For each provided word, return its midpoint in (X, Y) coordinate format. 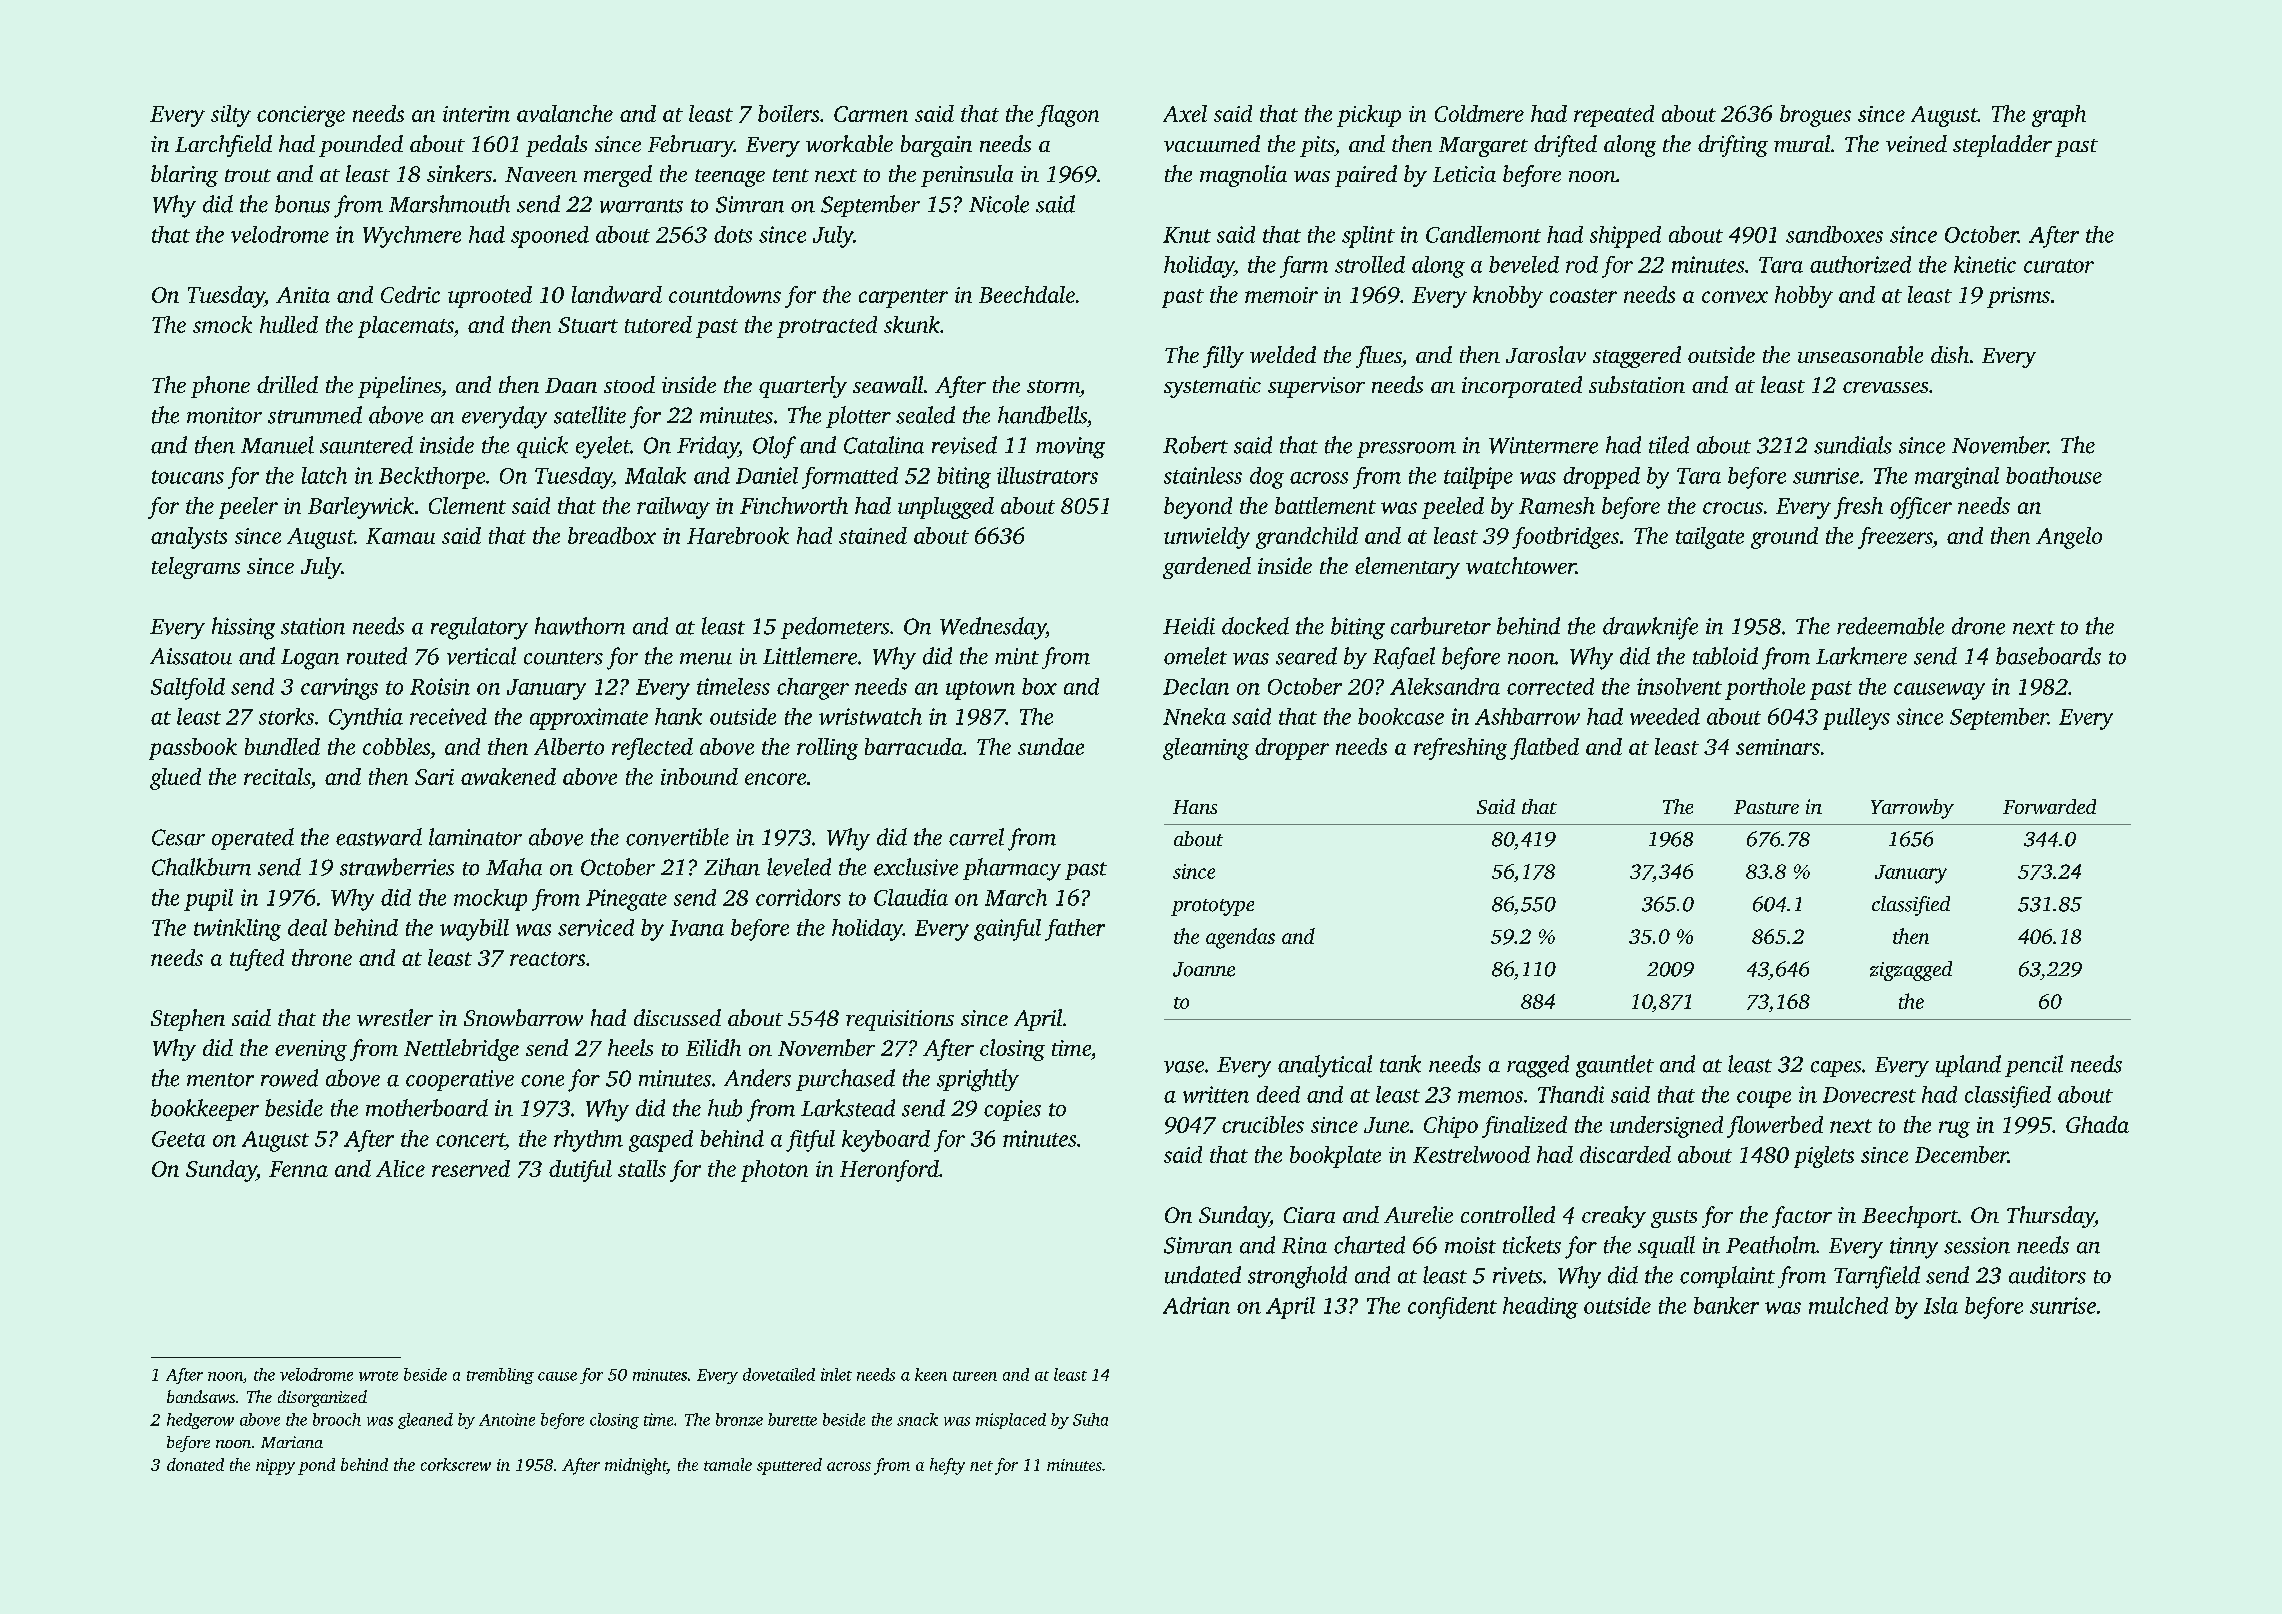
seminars (1778, 747)
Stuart (588, 325)
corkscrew (456, 1464)
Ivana (697, 928)
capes (1836, 1069)
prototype (1212, 907)
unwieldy (1207, 538)
